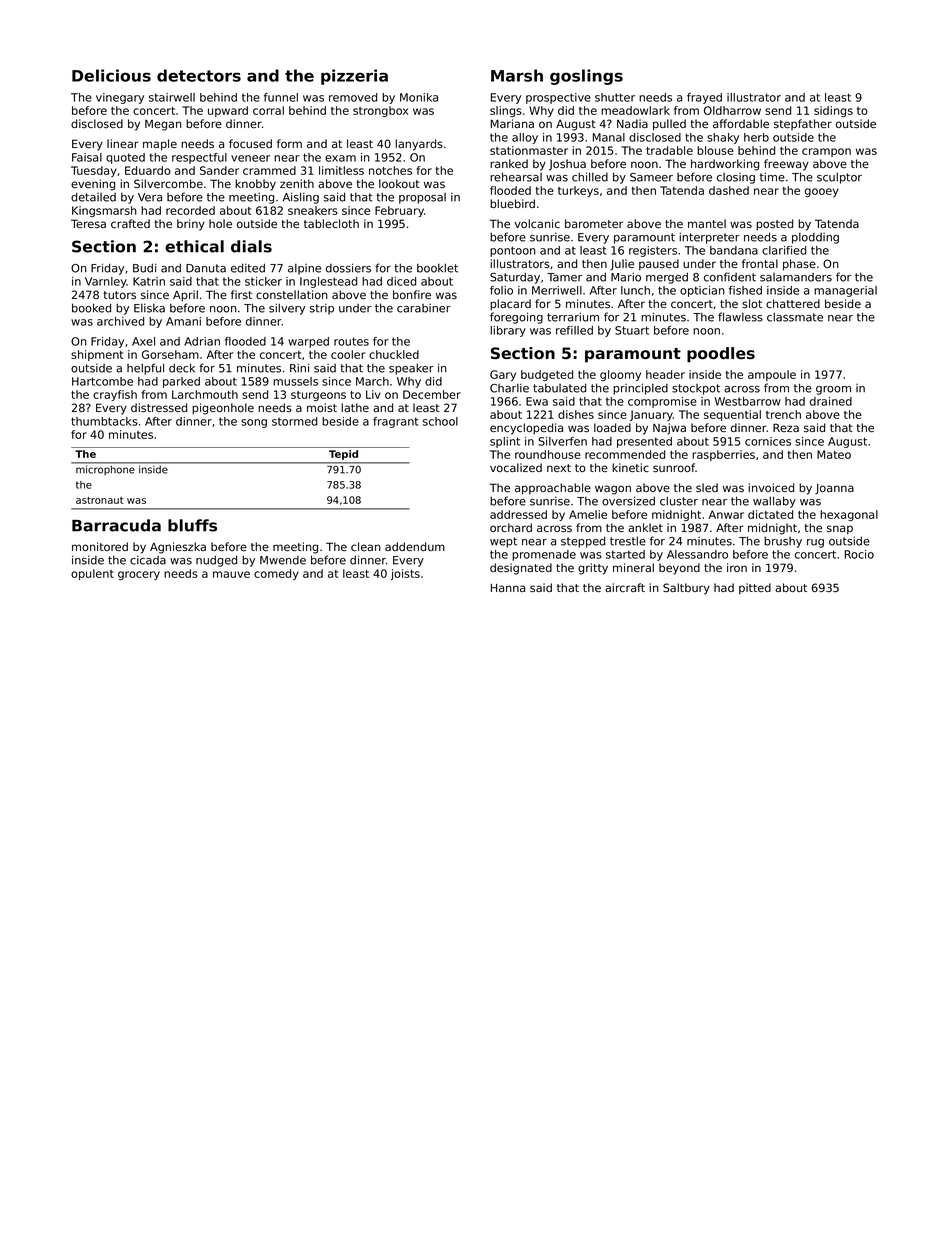 The image size is (952, 1233). What do you see at coordinates (183, 321) in the page?
I see `Amani` at bounding box center [183, 321].
